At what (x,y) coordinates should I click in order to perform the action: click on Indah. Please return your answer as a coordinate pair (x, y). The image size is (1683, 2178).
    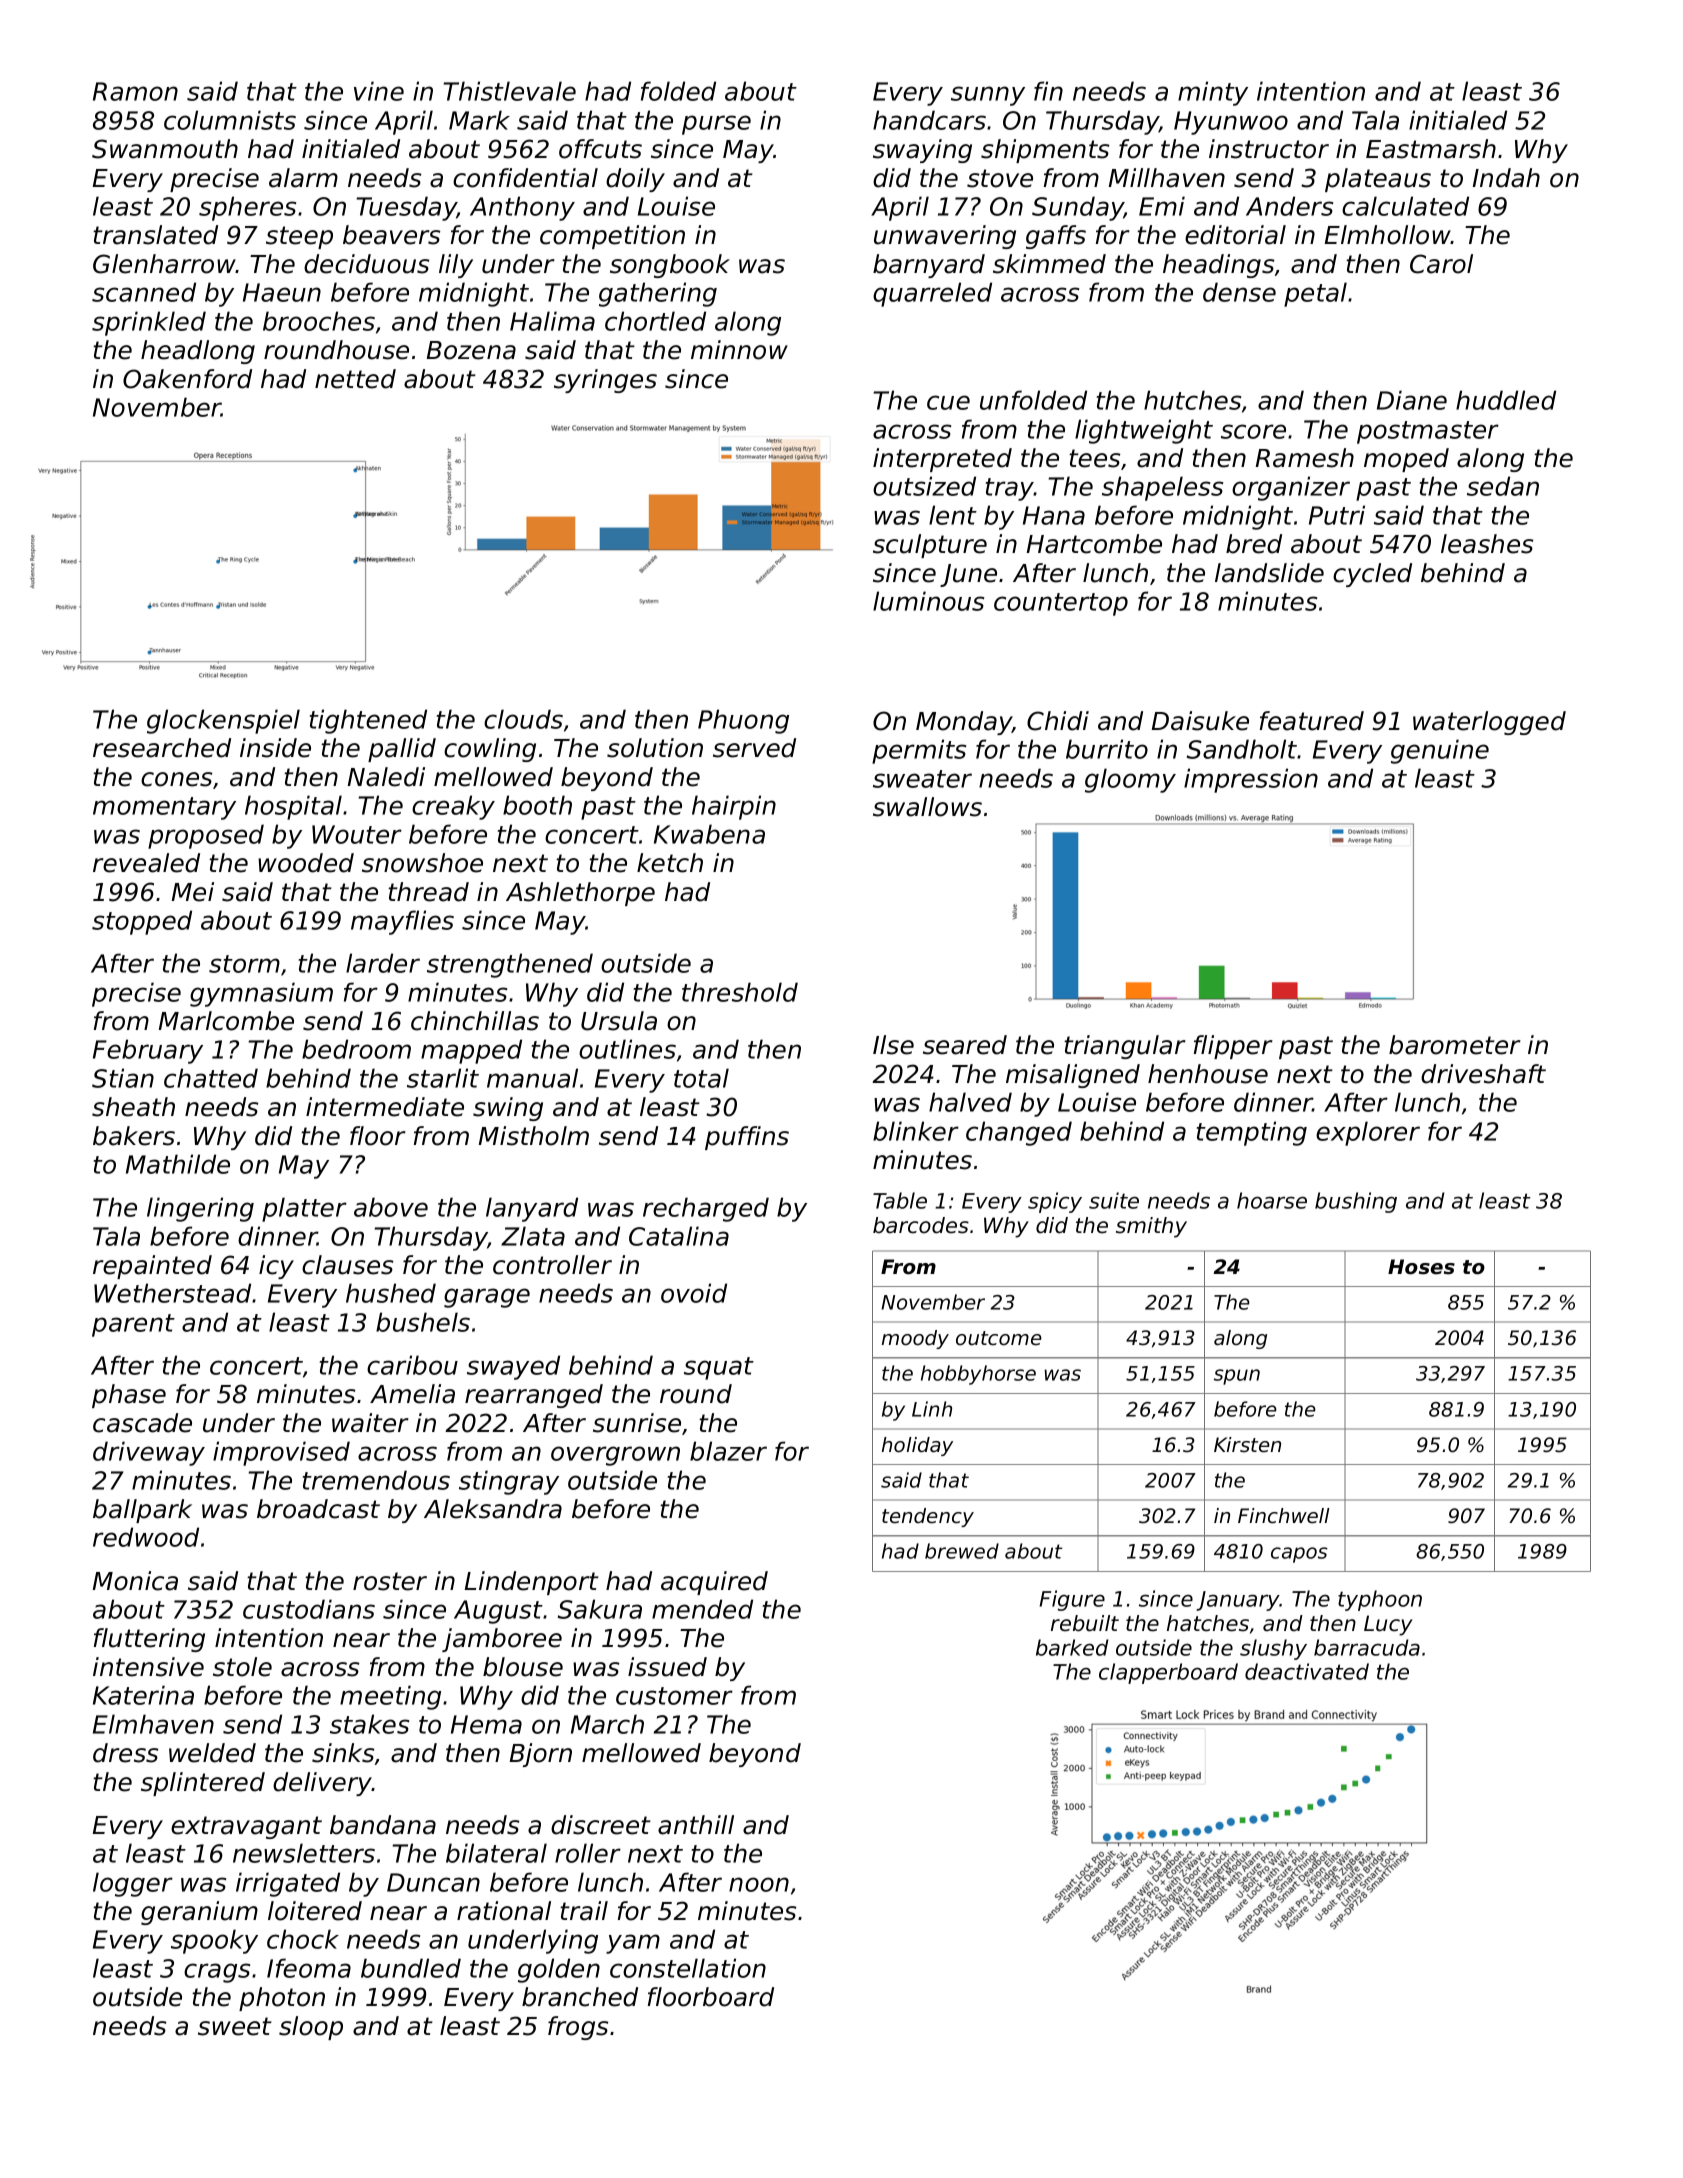
    Looking at the image, I should click on (1506, 178).
